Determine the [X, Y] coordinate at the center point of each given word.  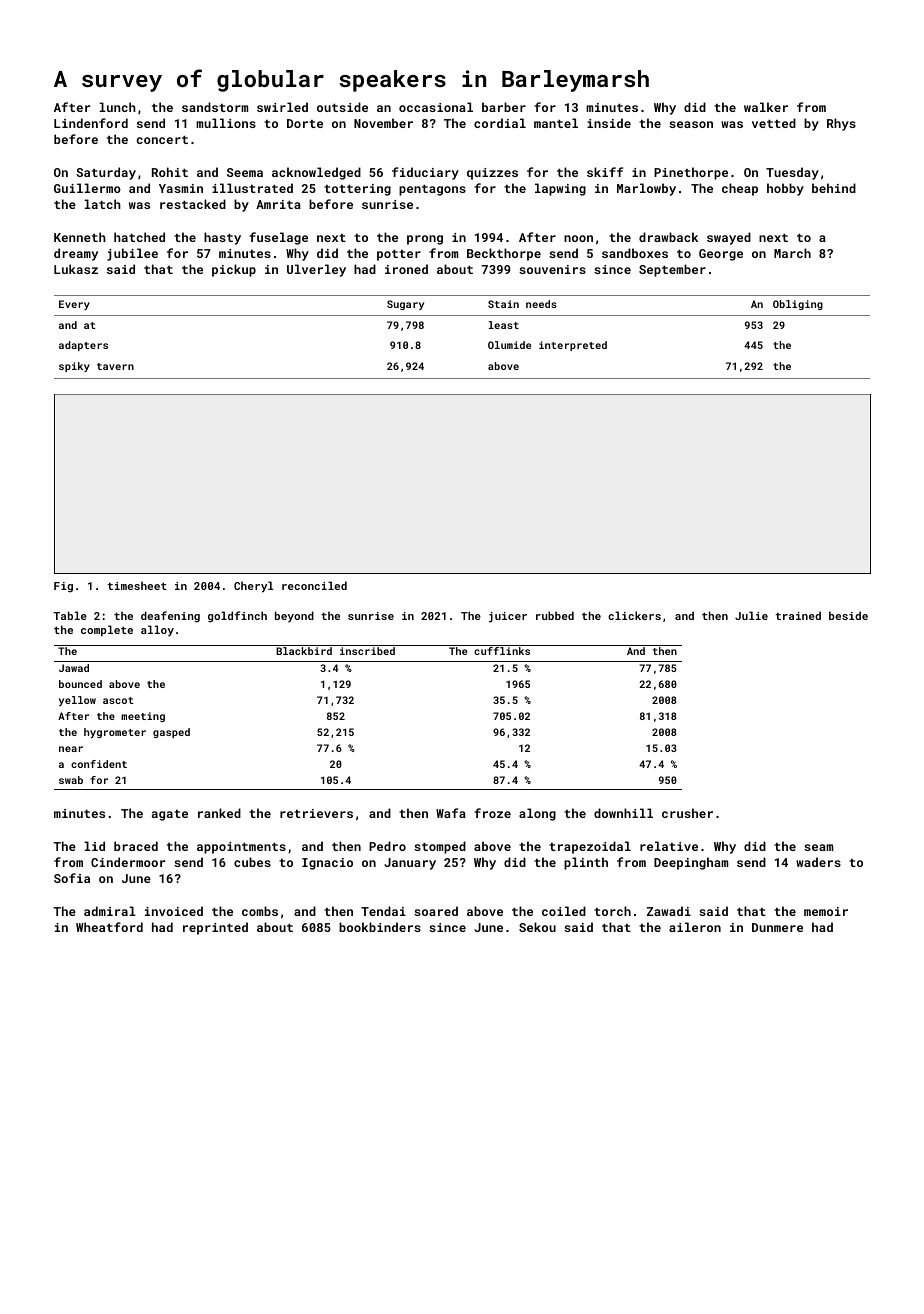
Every [74, 305]
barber [504, 107]
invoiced [174, 911]
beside [848, 615]
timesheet [137, 585]
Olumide [509, 345]
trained [798, 615]
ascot [118, 700]
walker [766, 107]
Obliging [798, 305]
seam [818, 847]
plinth [586, 863]
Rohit [170, 172]
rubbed [555, 615]
